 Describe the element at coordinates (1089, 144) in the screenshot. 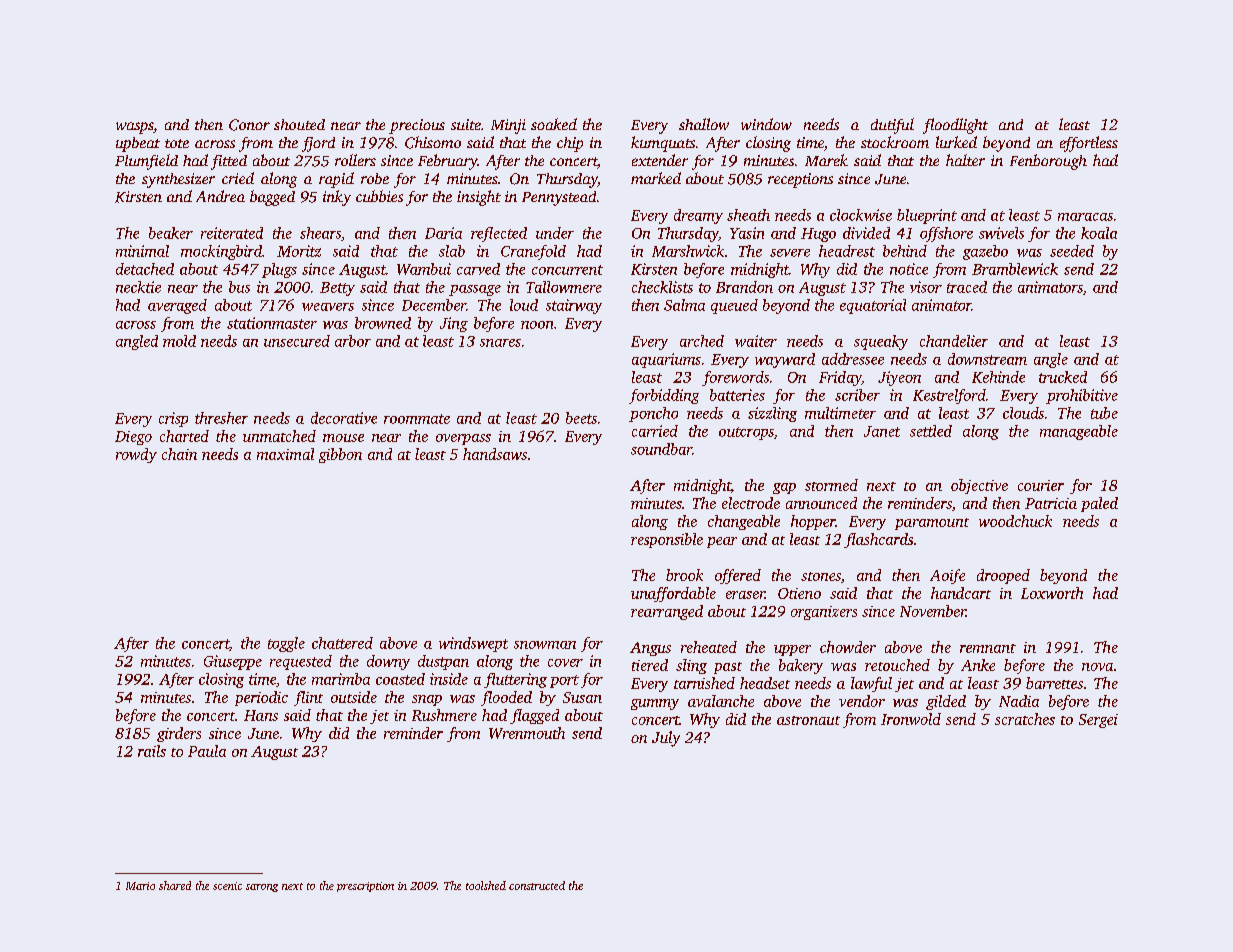

I see `effortless` at that location.
